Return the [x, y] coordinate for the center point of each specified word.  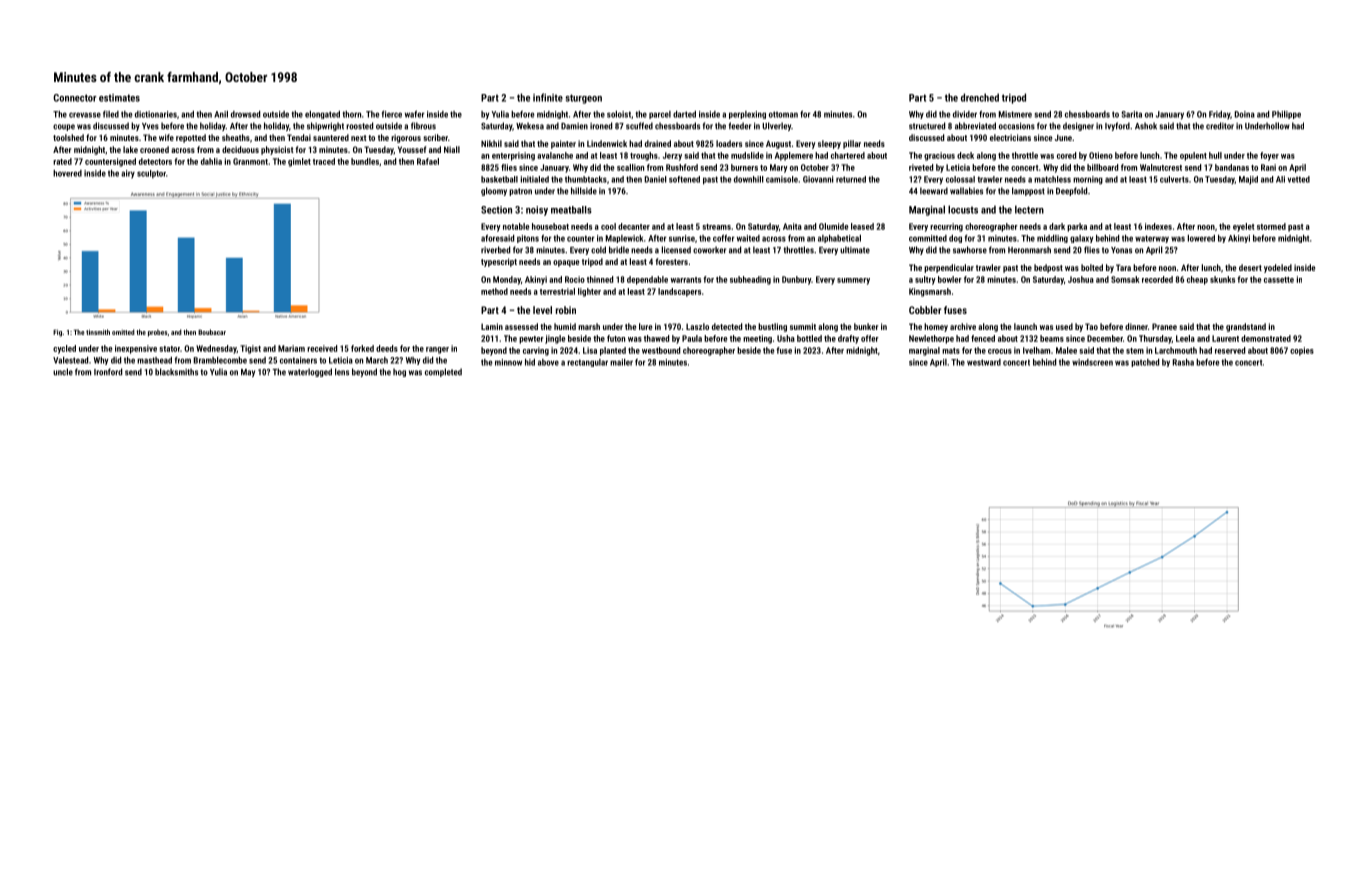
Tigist [250, 349]
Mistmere [1015, 114]
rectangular [587, 363]
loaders [729, 143]
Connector [75, 98]
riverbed [495, 250]
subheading [750, 280]
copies [1302, 351]
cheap [1197, 280]
